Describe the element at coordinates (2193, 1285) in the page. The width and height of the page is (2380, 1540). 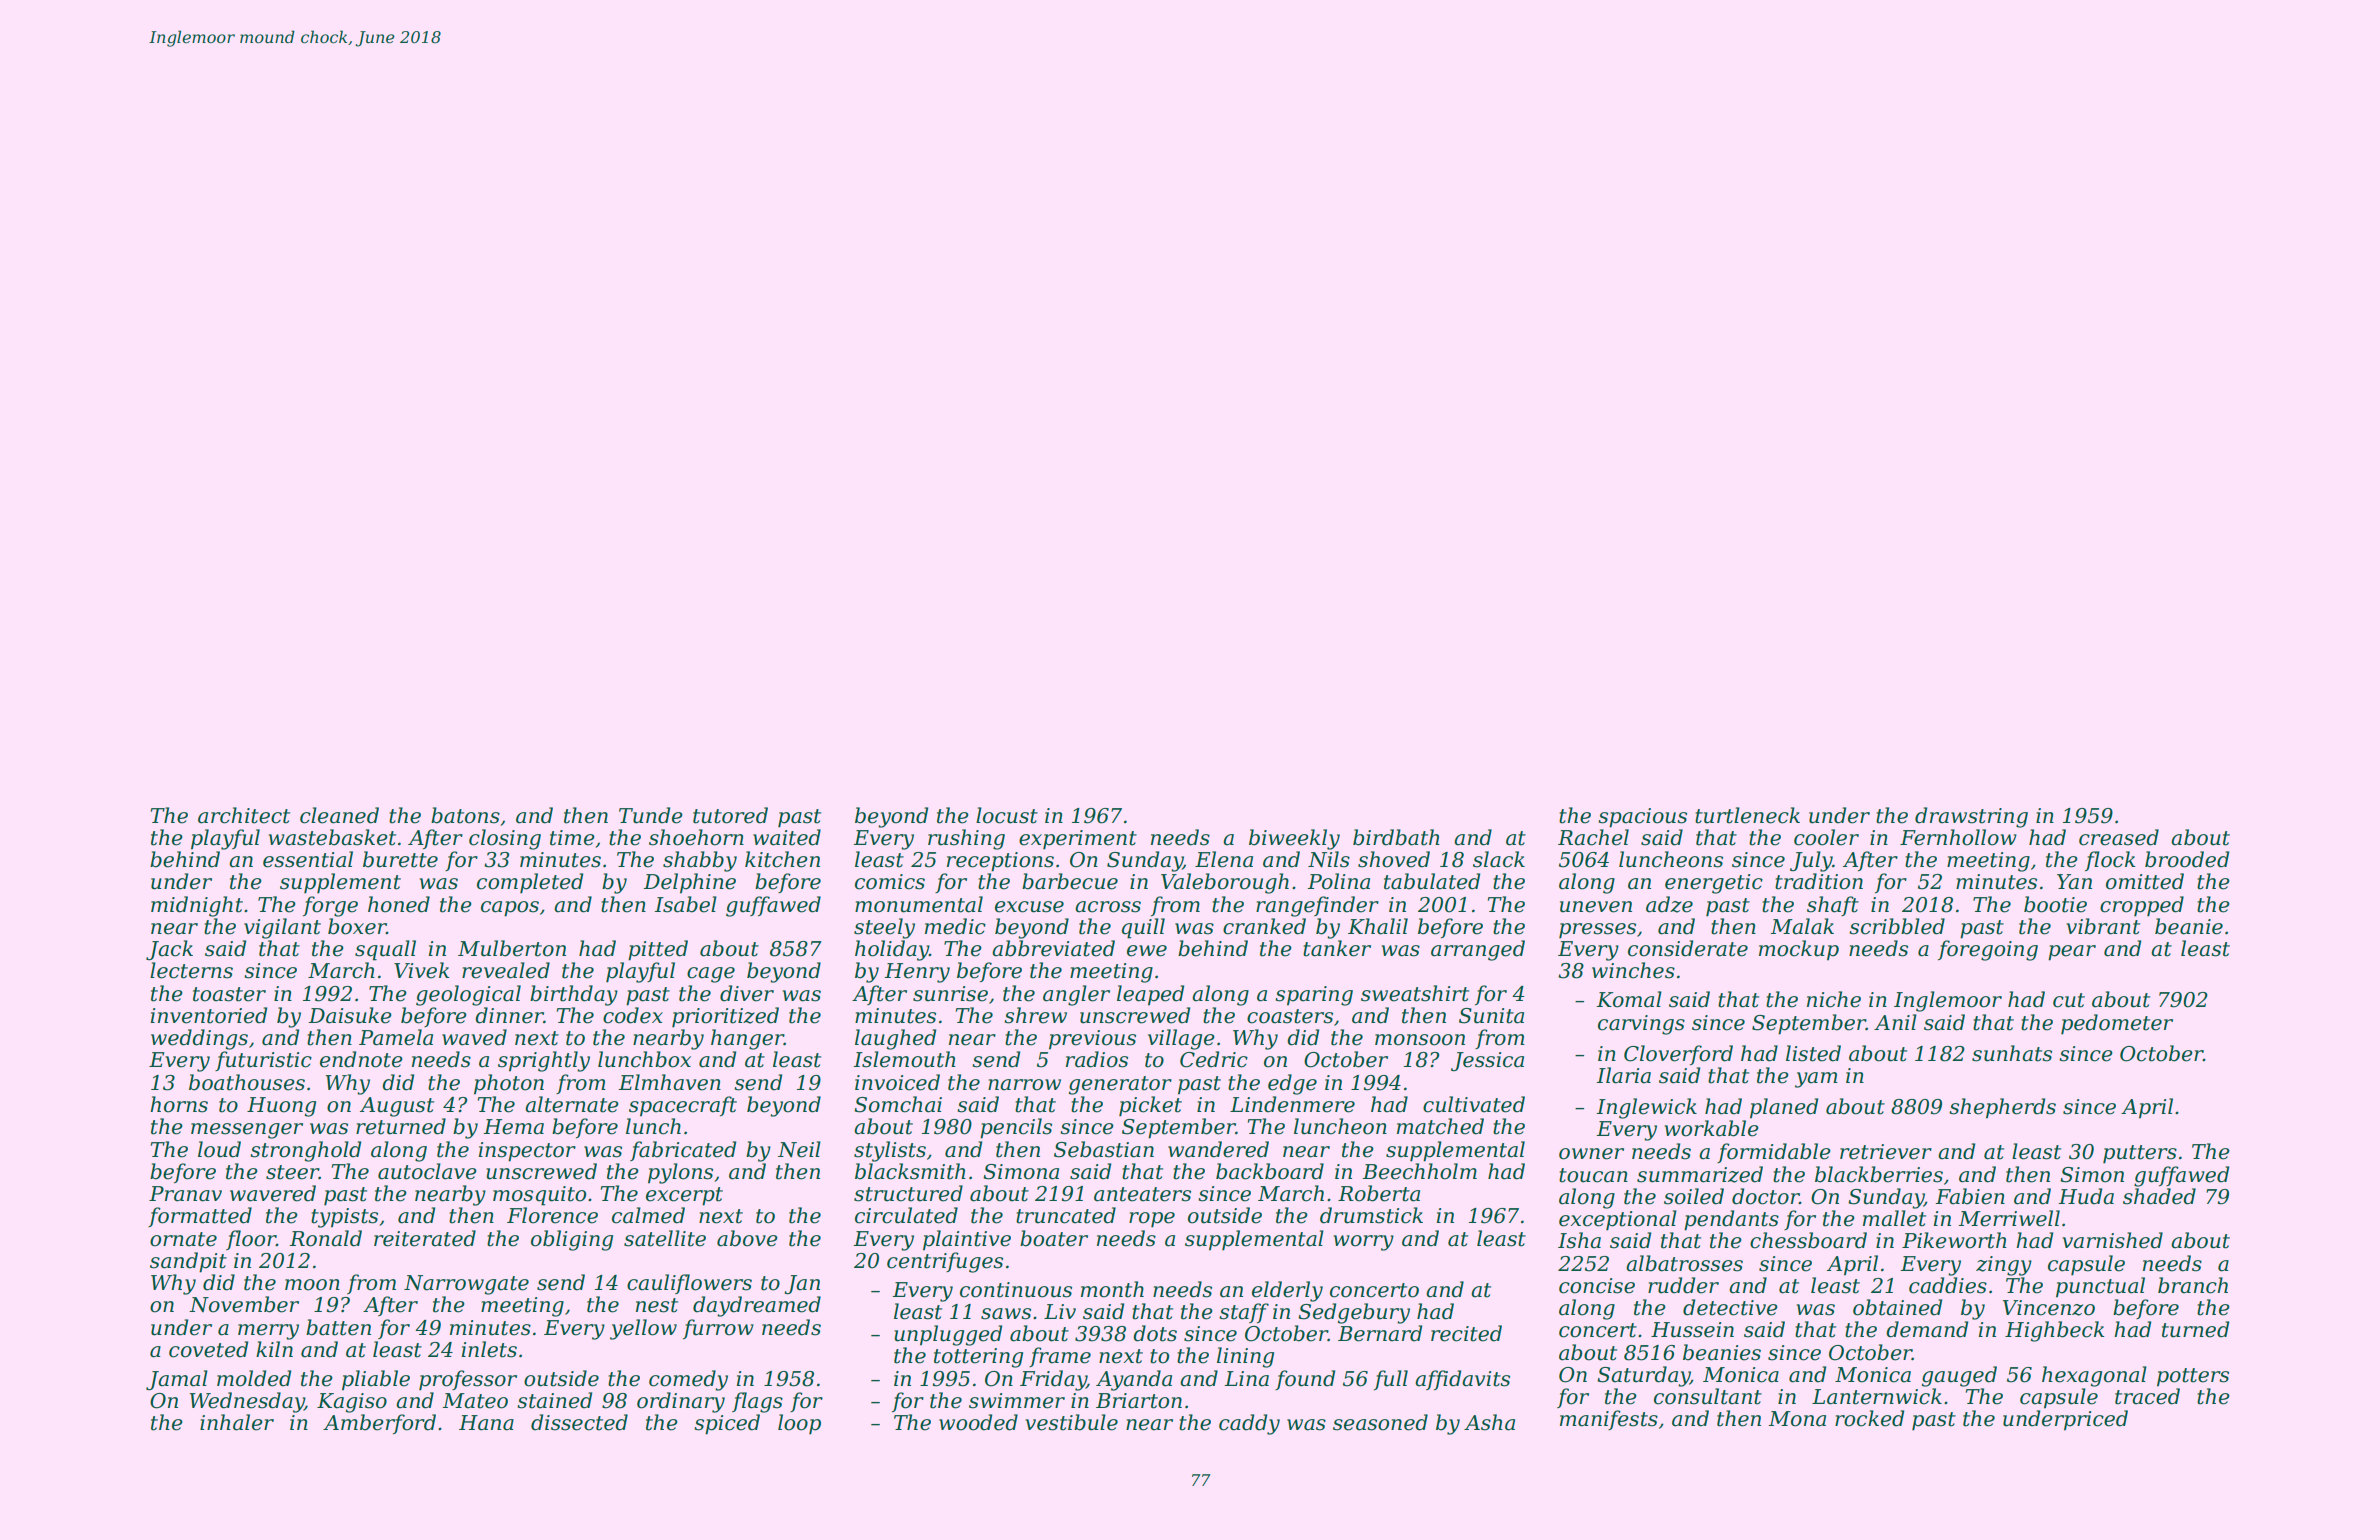
I see `branch` at that location.
